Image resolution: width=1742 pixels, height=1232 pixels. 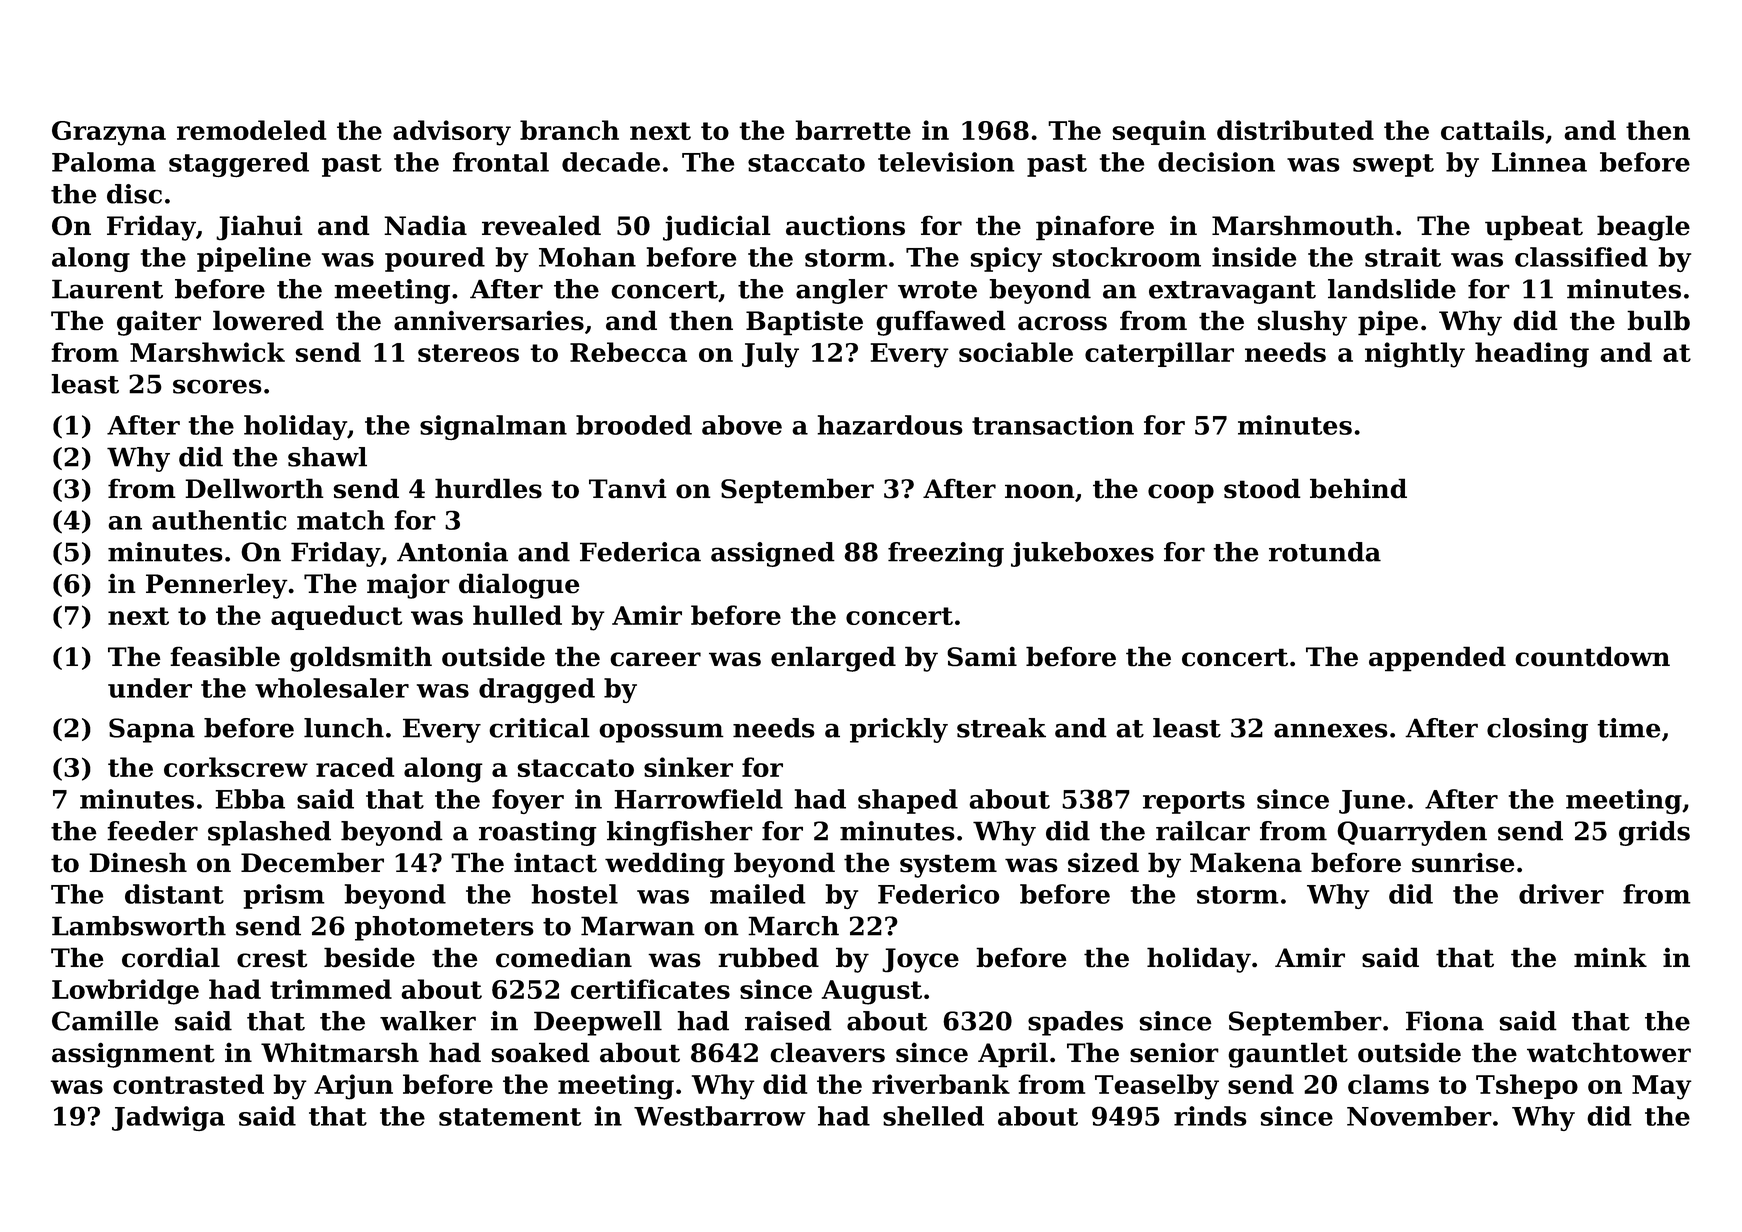 I want to click on appended, so click(x=1437, y=659).
